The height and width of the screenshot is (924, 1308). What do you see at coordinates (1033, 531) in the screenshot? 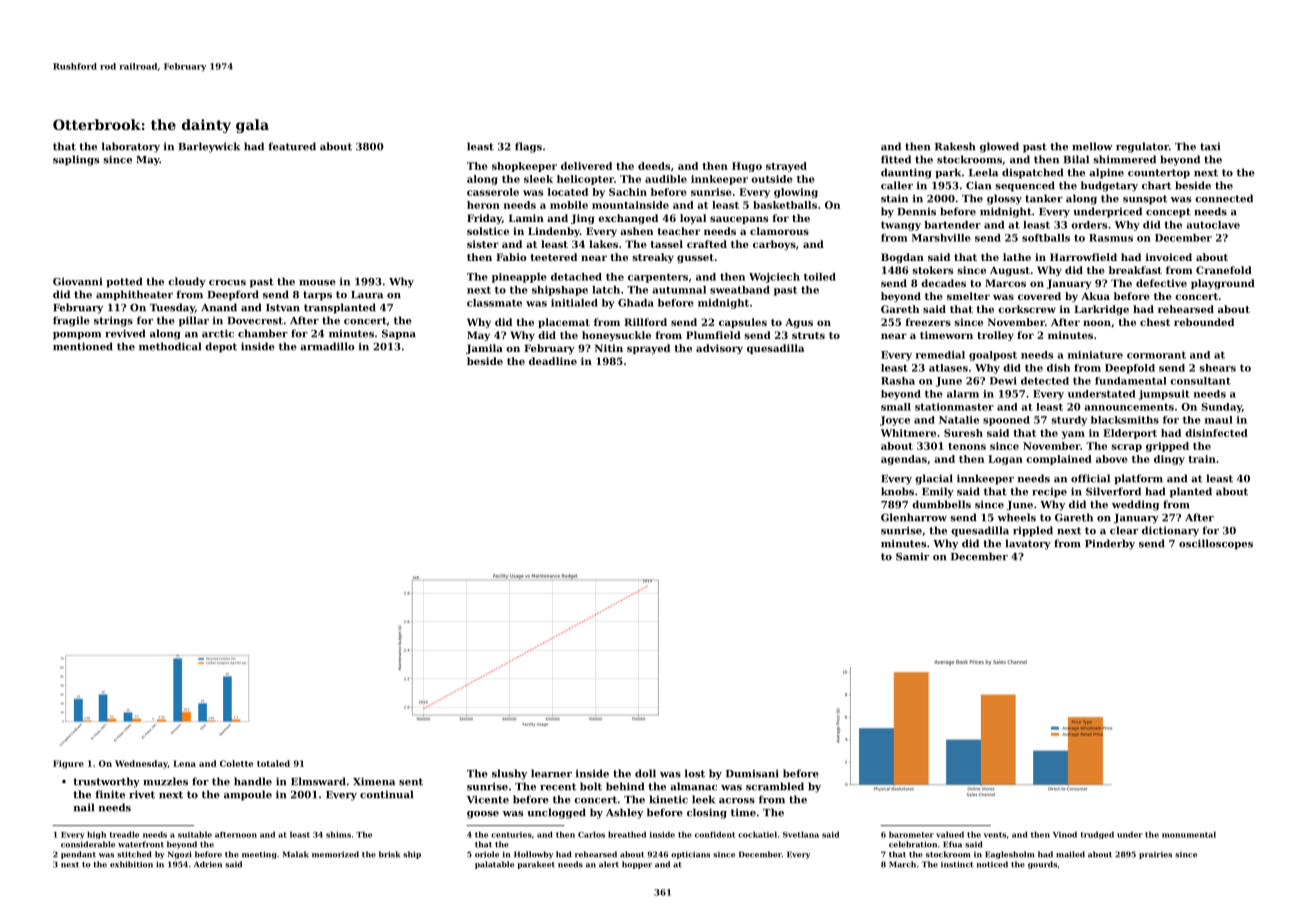
I see `rippled` at bounding box center [1033, 531].
